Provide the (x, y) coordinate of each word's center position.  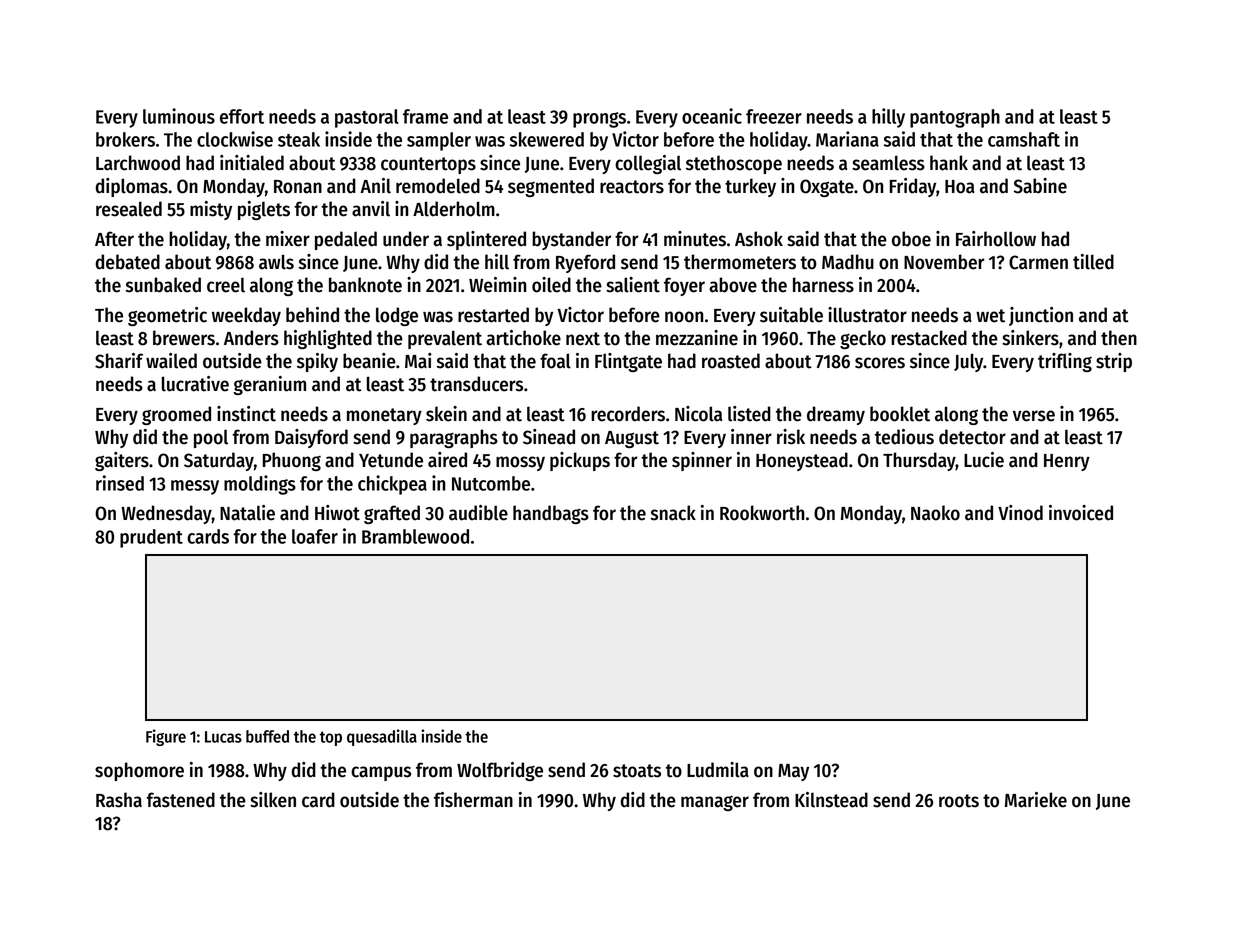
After (114, 239)
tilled (1093, 262)
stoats (637, 771)
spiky (317, 362)
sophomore (139, 771)
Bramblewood (415, 536)
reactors (632, 187)
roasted (731, 361)
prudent (151, 538)
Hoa (960, 187)
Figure (166, 737)
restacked (929, 338)
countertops (428, 165)
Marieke (1036, 800)
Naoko (935, 513)
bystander (571, 240)
